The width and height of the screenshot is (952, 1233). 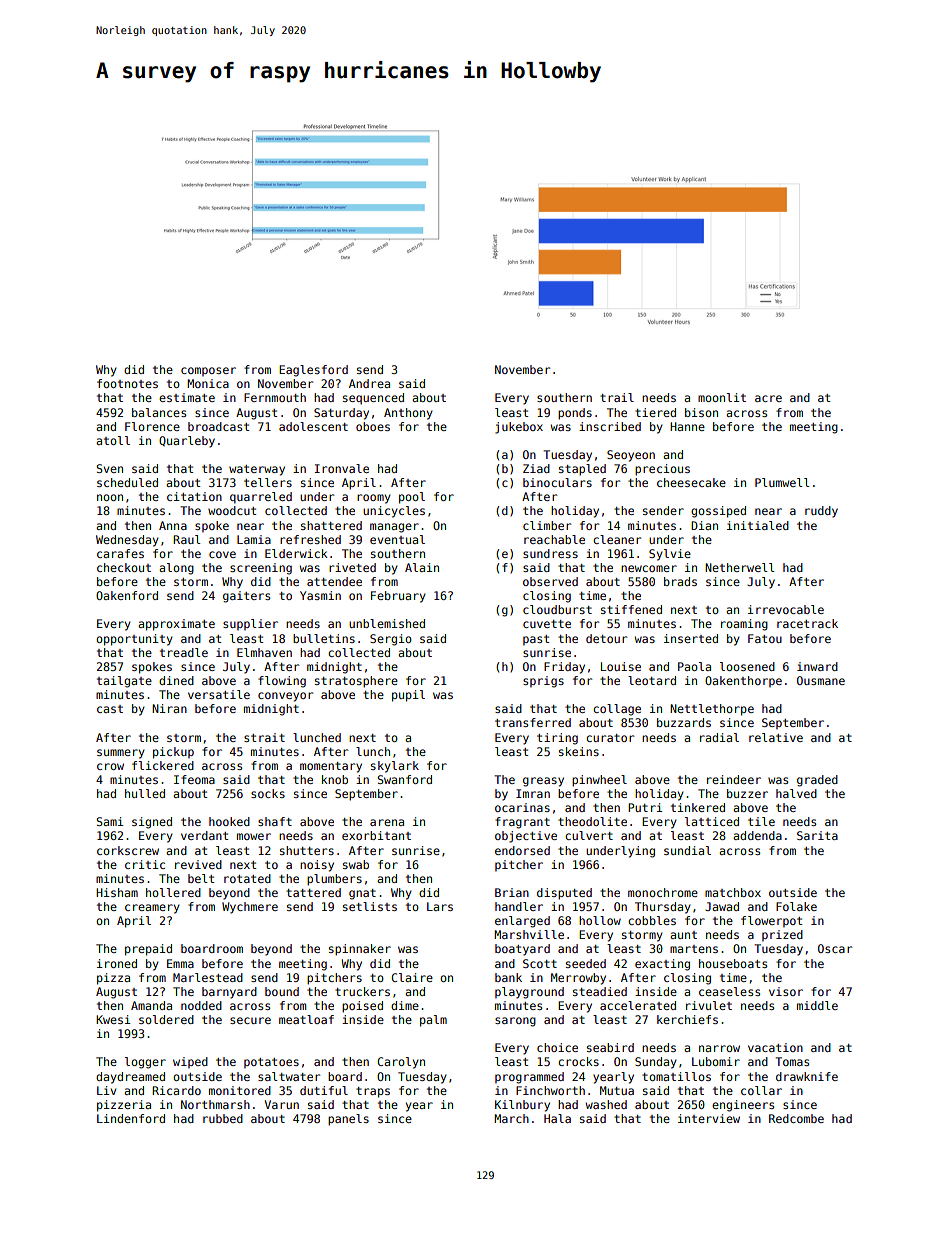 What do you see at coordinates (550, 581) in the screenshot?
I see `observed` at bounding box center [550, 581].
